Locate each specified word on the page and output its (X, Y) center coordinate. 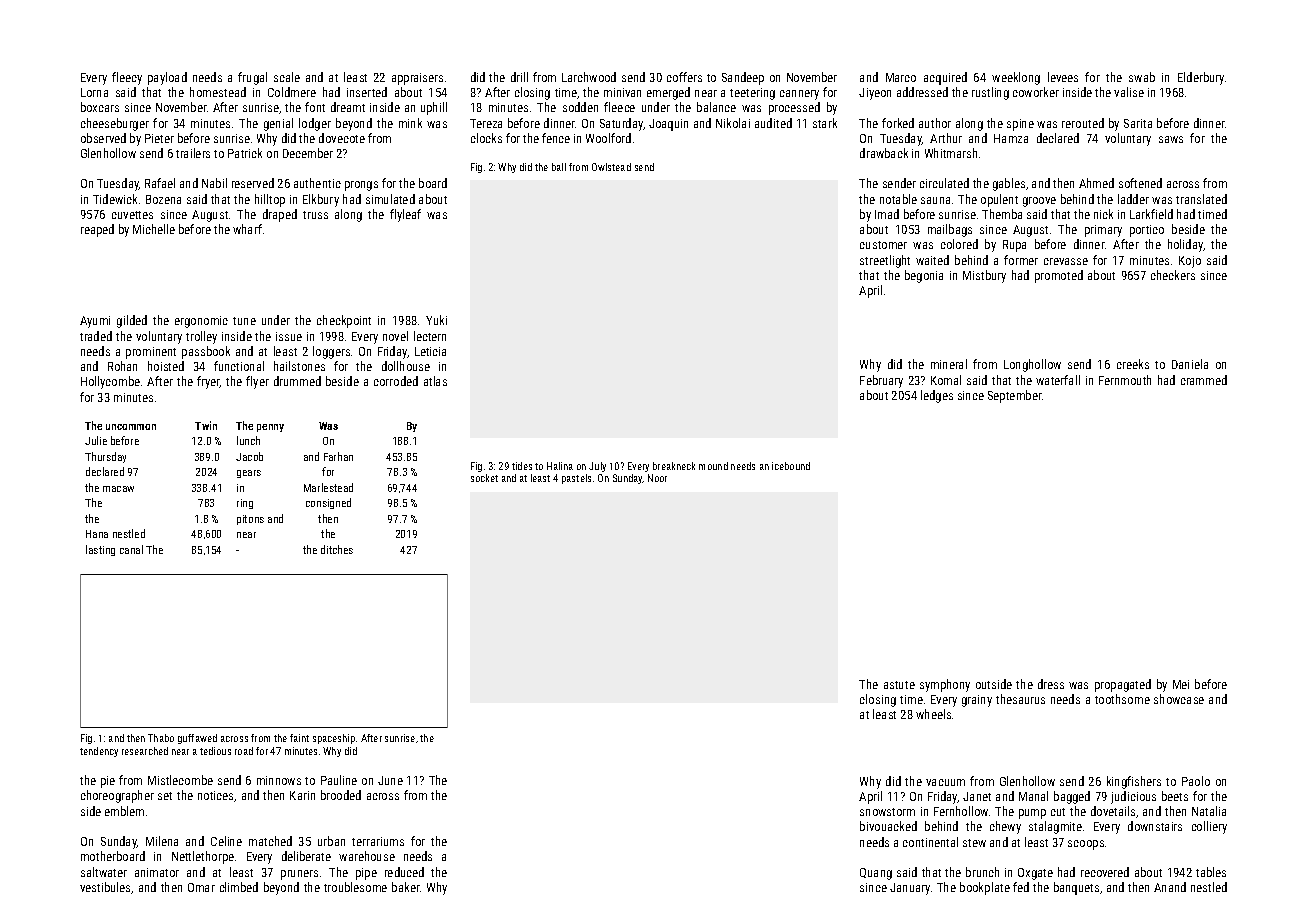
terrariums (378, 841)
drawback (884, 153)
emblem (124, 811)
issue (289, 336)
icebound (791, 466)
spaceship (334, 739)
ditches (337, 549)
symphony (945, 685)
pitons (250, 520)
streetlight (885, 261)
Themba (1002, 214)
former (1021, 260)
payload (167, 78)
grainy (977, 701)
